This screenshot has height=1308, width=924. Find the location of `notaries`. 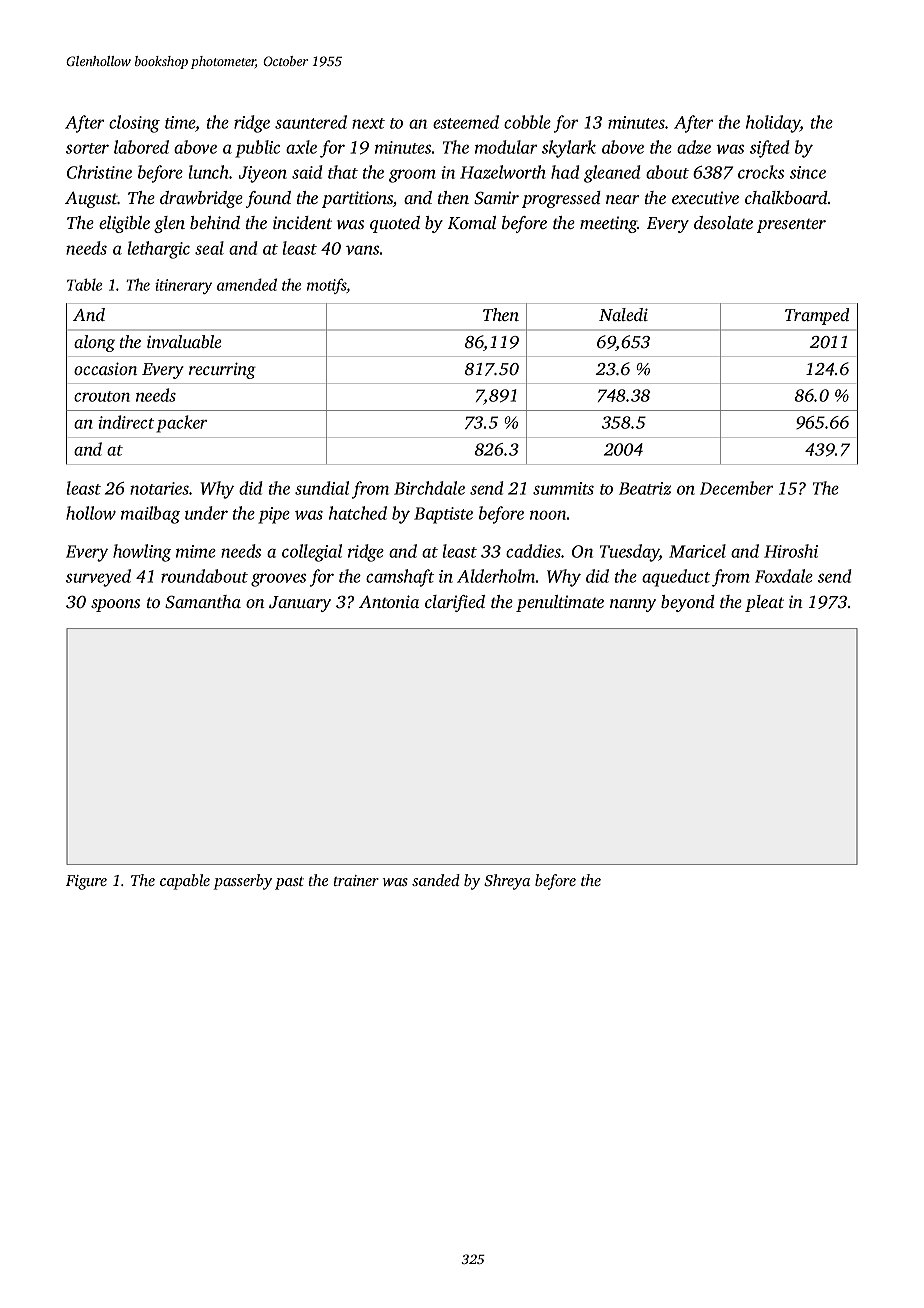

notaries is located at coordinates (159, 488).
